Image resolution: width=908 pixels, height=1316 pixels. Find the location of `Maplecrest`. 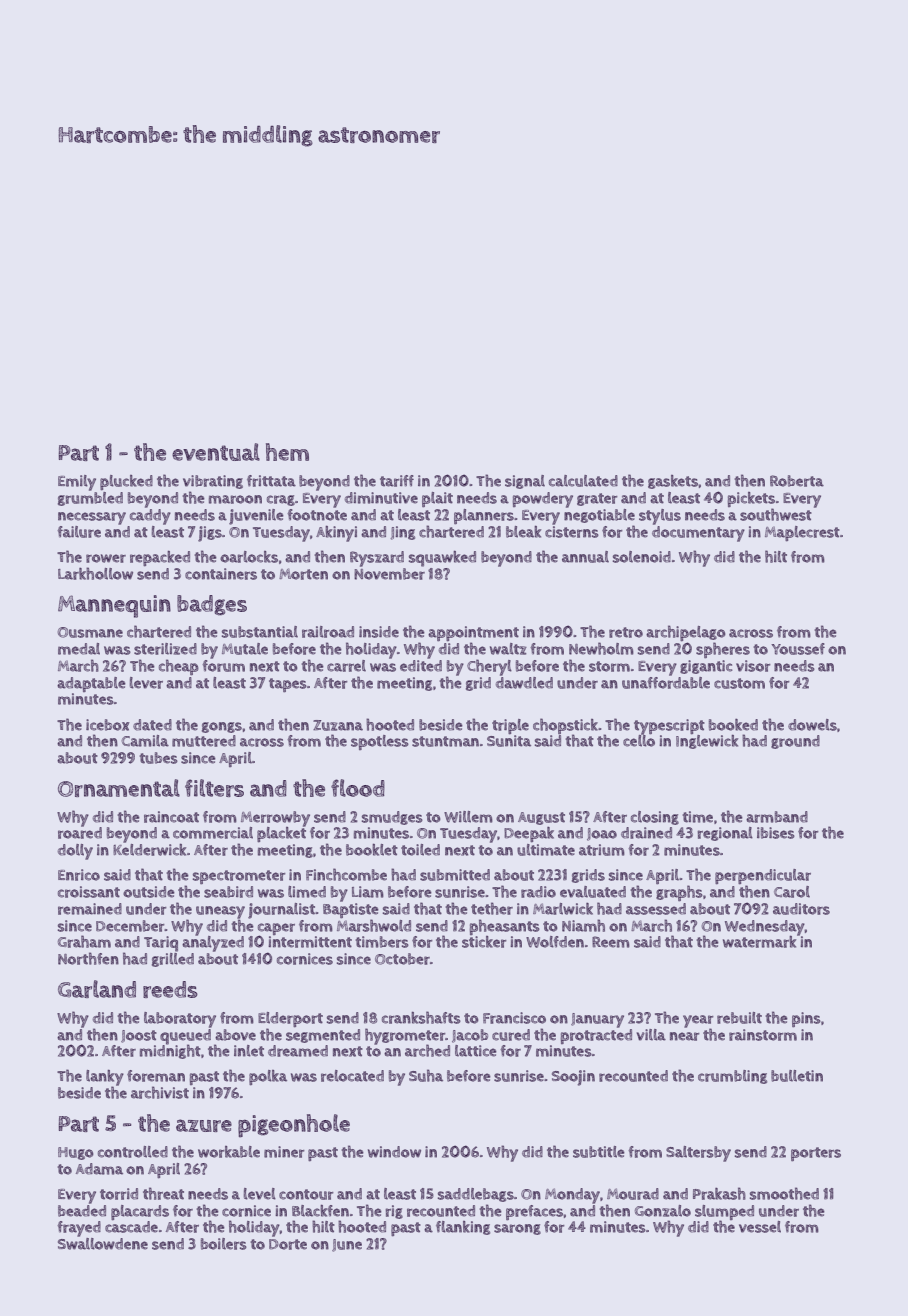

Maplecrest is located at coordinates (802, 533).
